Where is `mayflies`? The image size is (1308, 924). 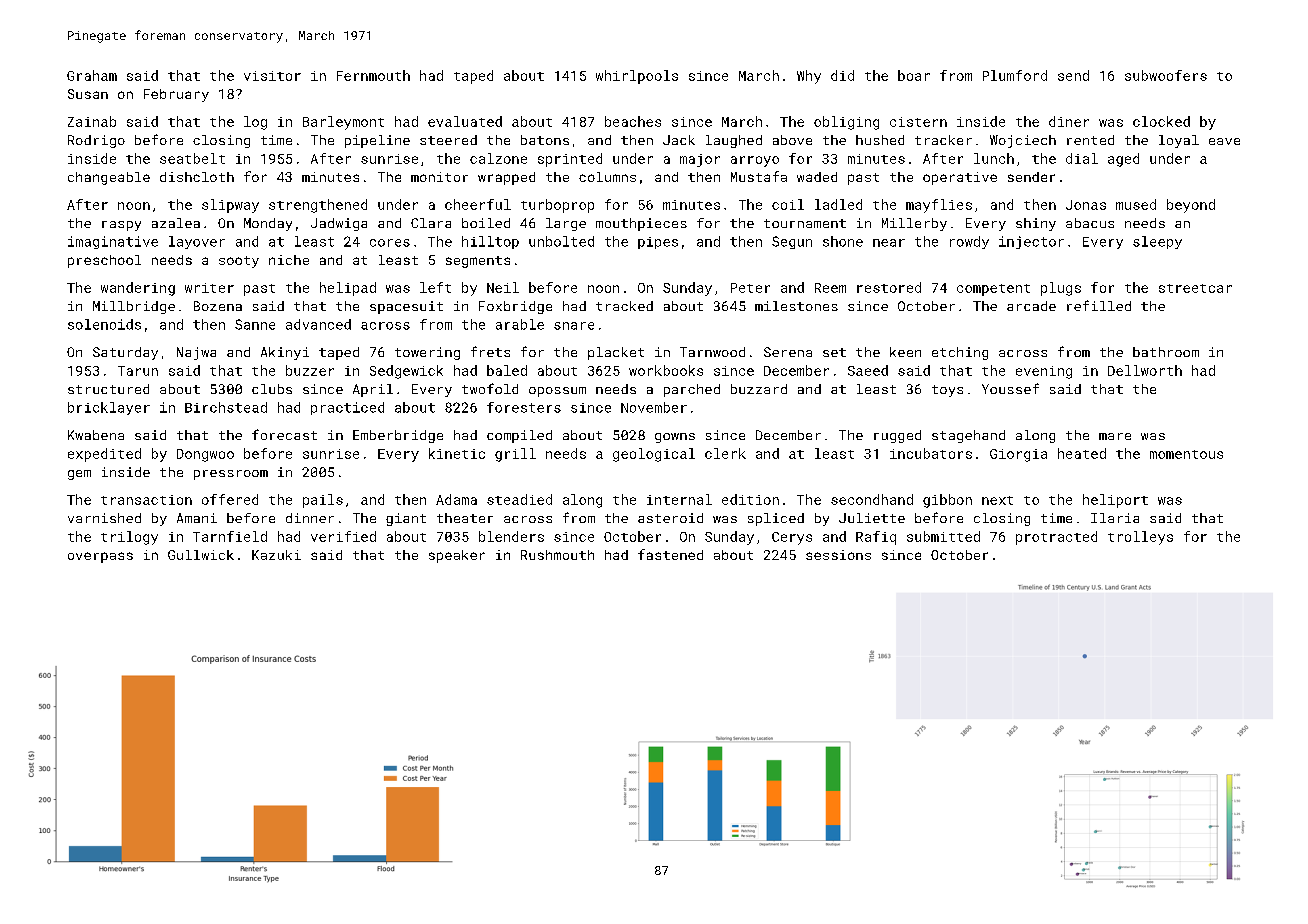
mayflies is located at coordinates (939, 206).
